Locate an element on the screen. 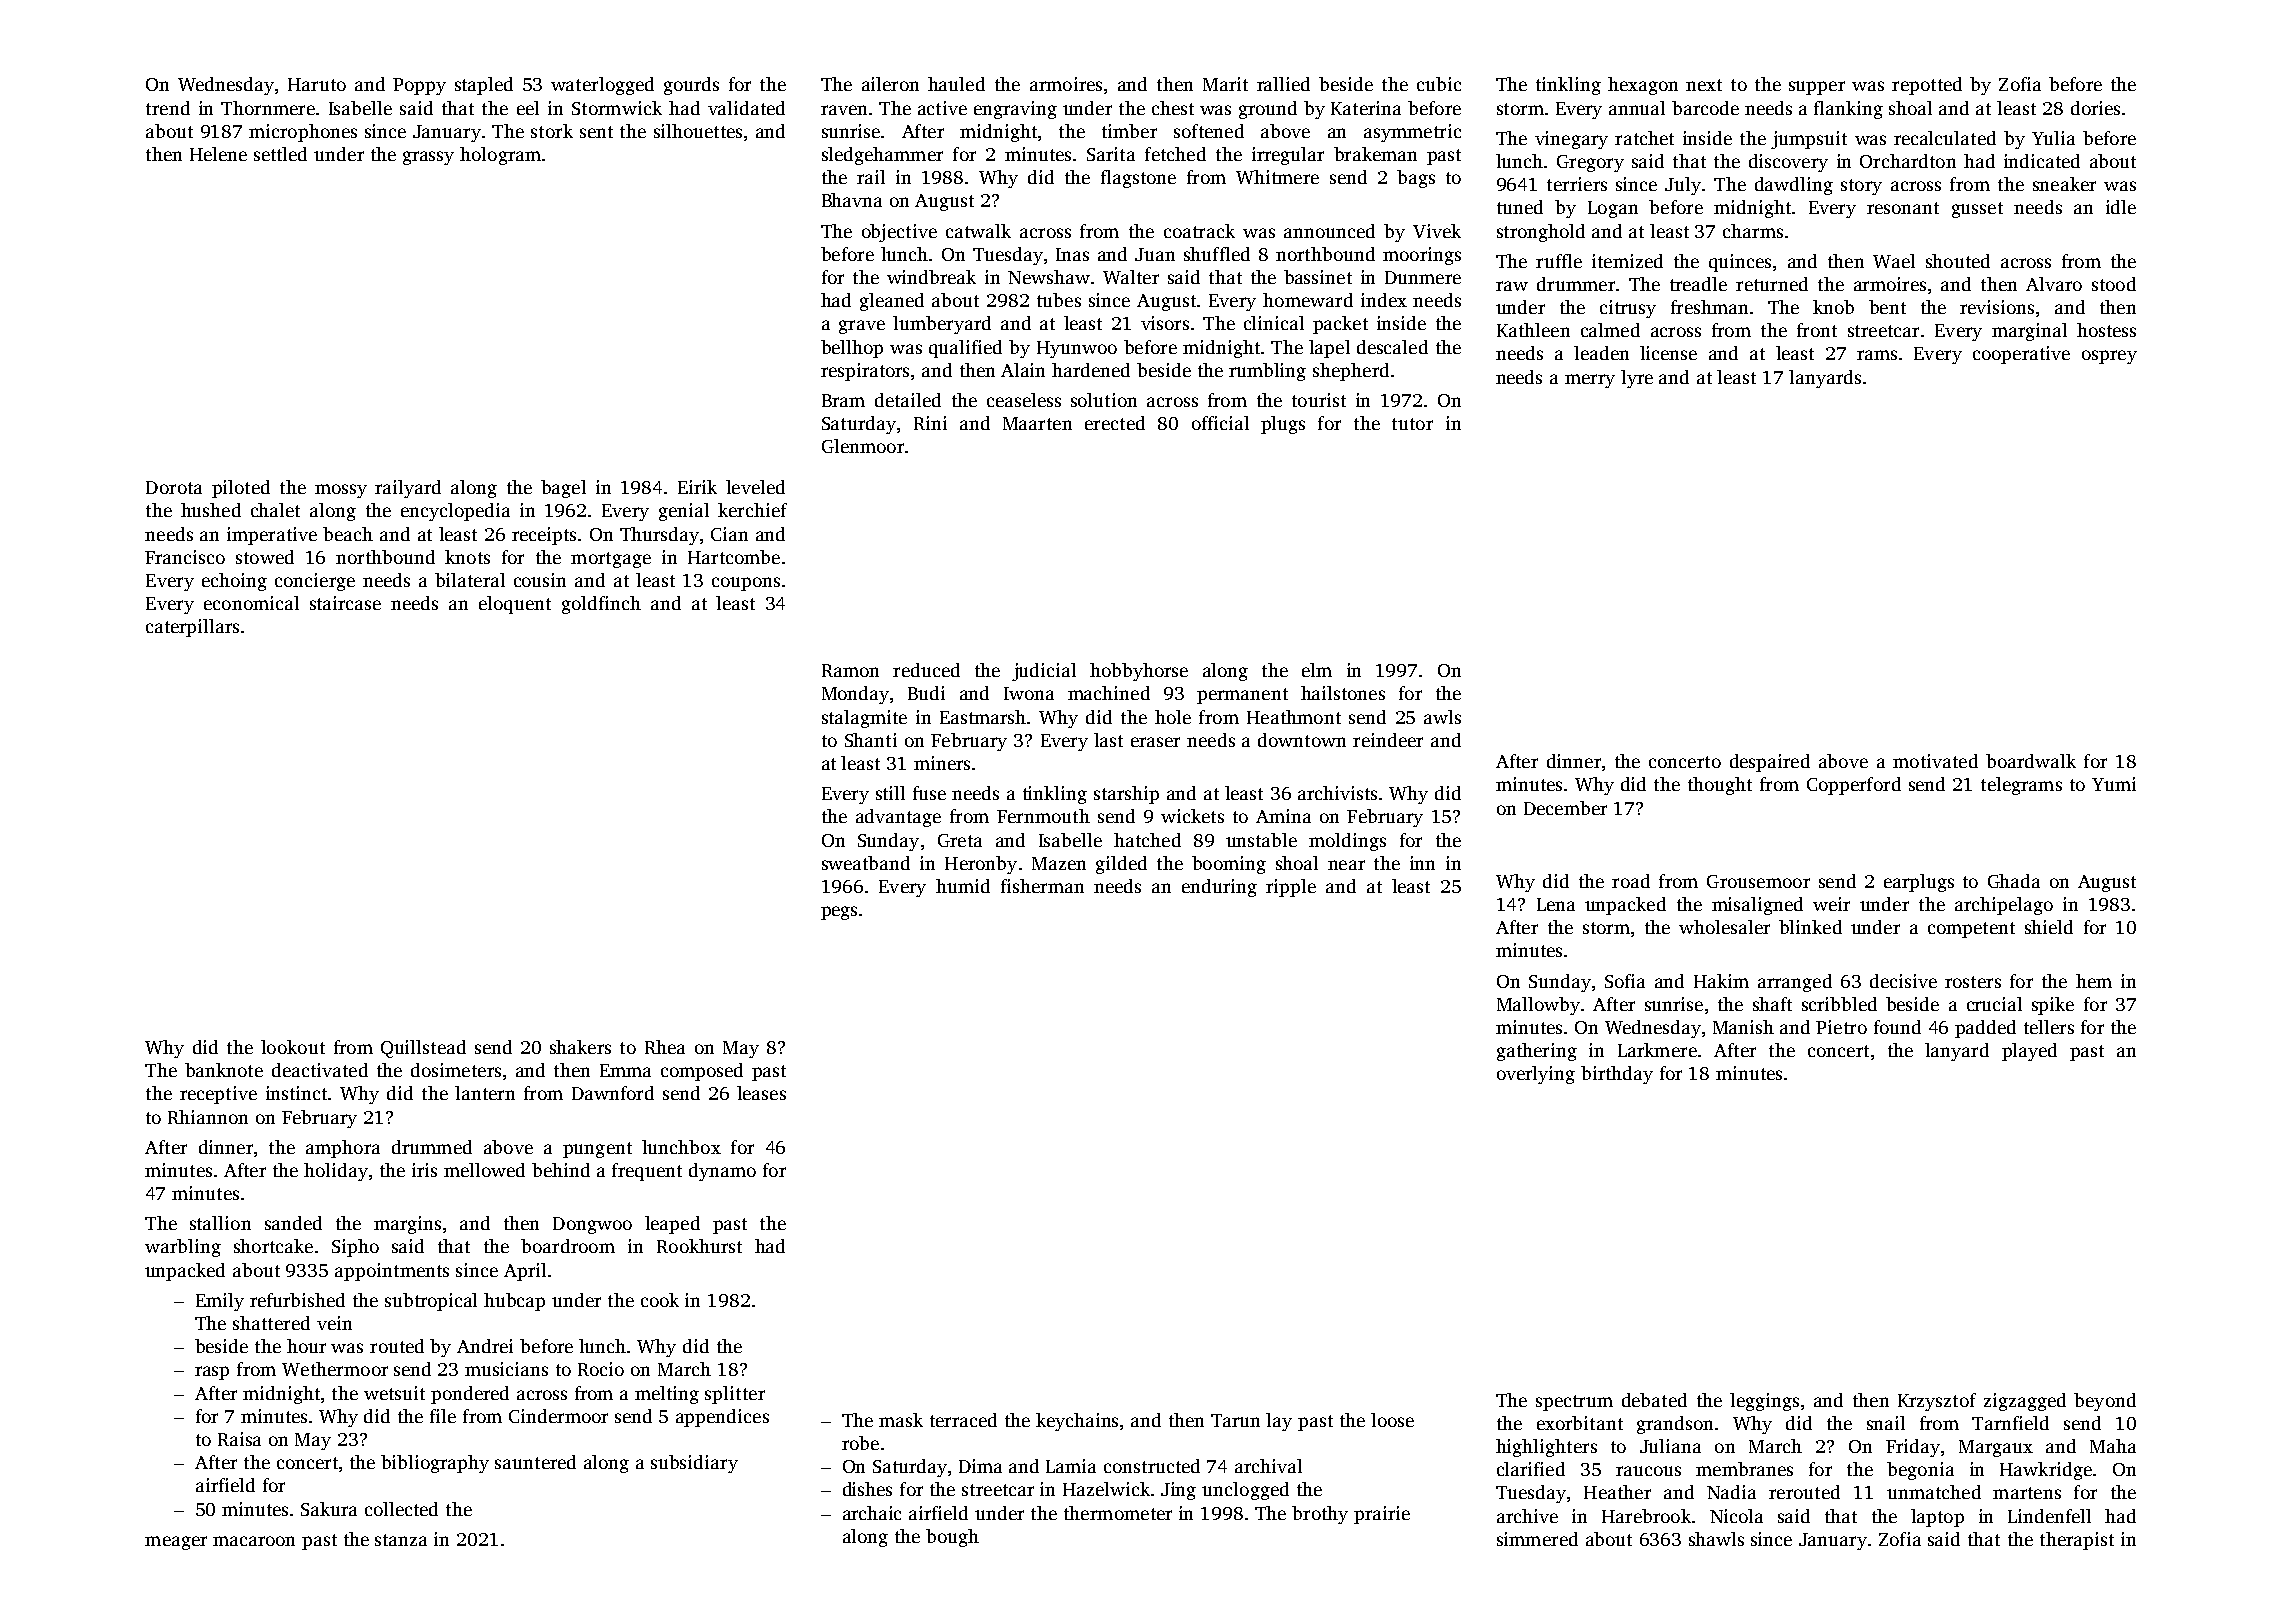 The width and height of the screenshot is (2282, 1614). banknote is located at coordinates (224, 1070).
